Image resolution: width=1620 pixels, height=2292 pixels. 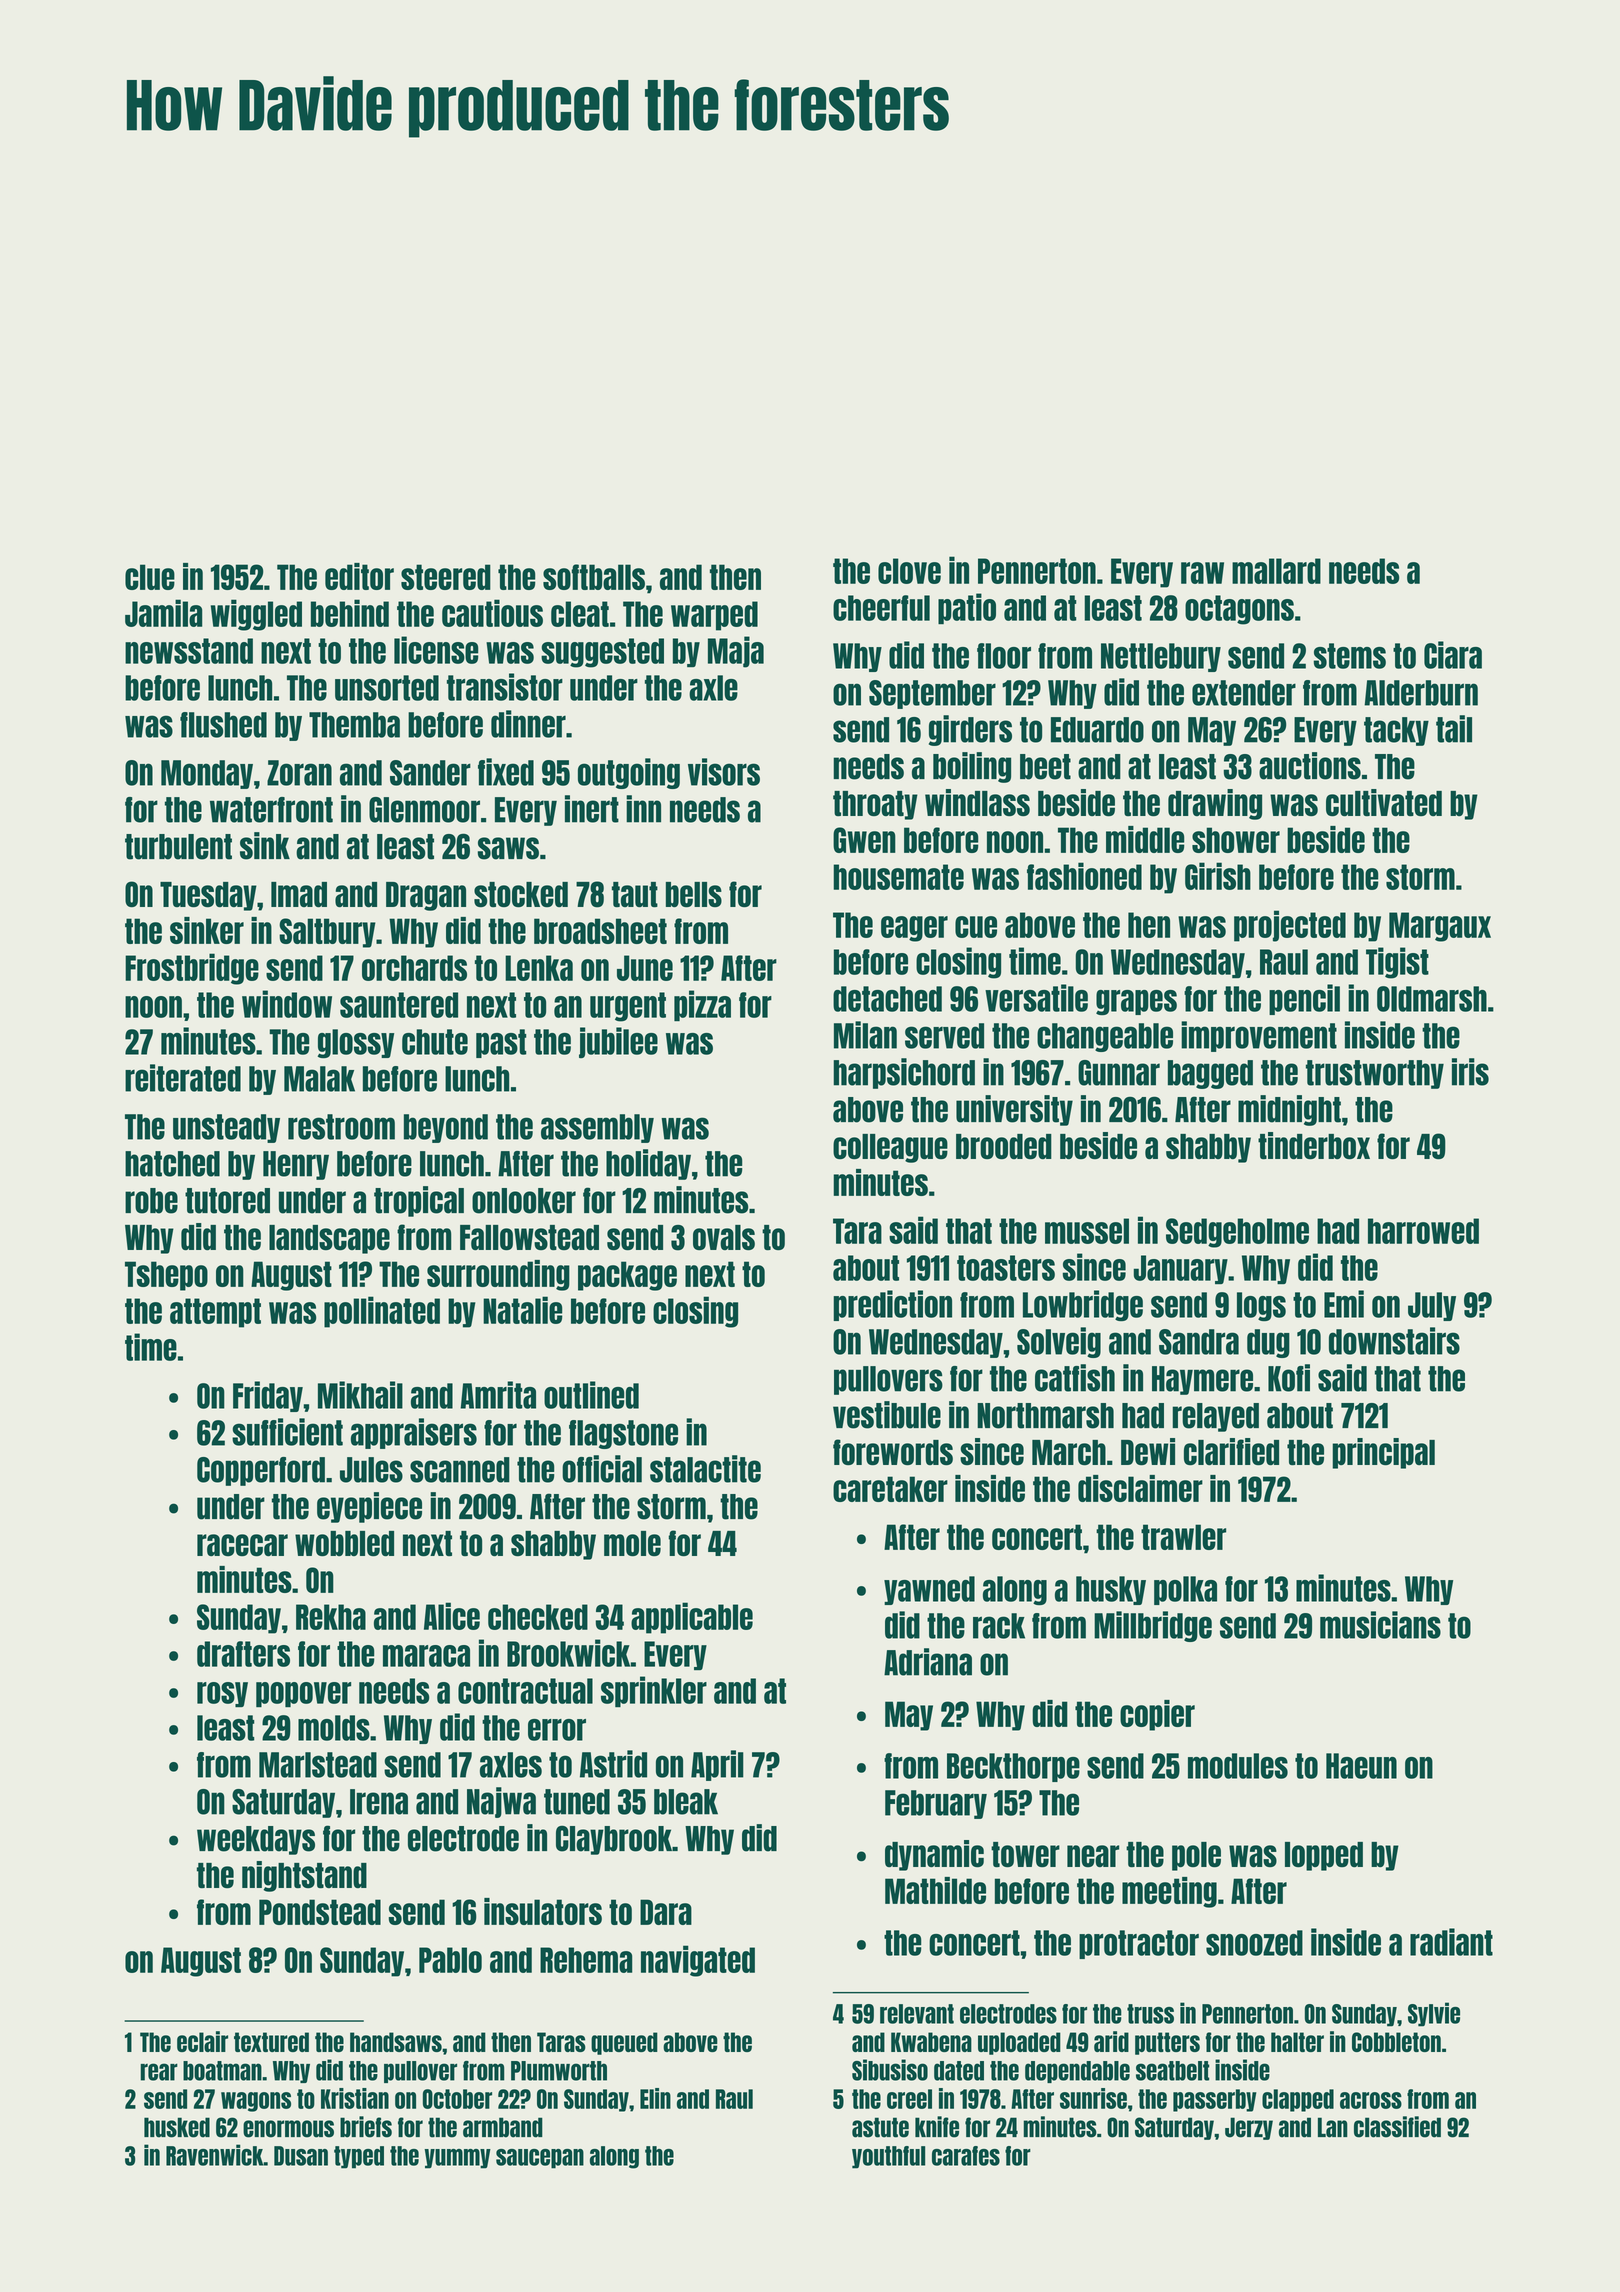 I want to click on Monday, so click(x=207, y=774).
